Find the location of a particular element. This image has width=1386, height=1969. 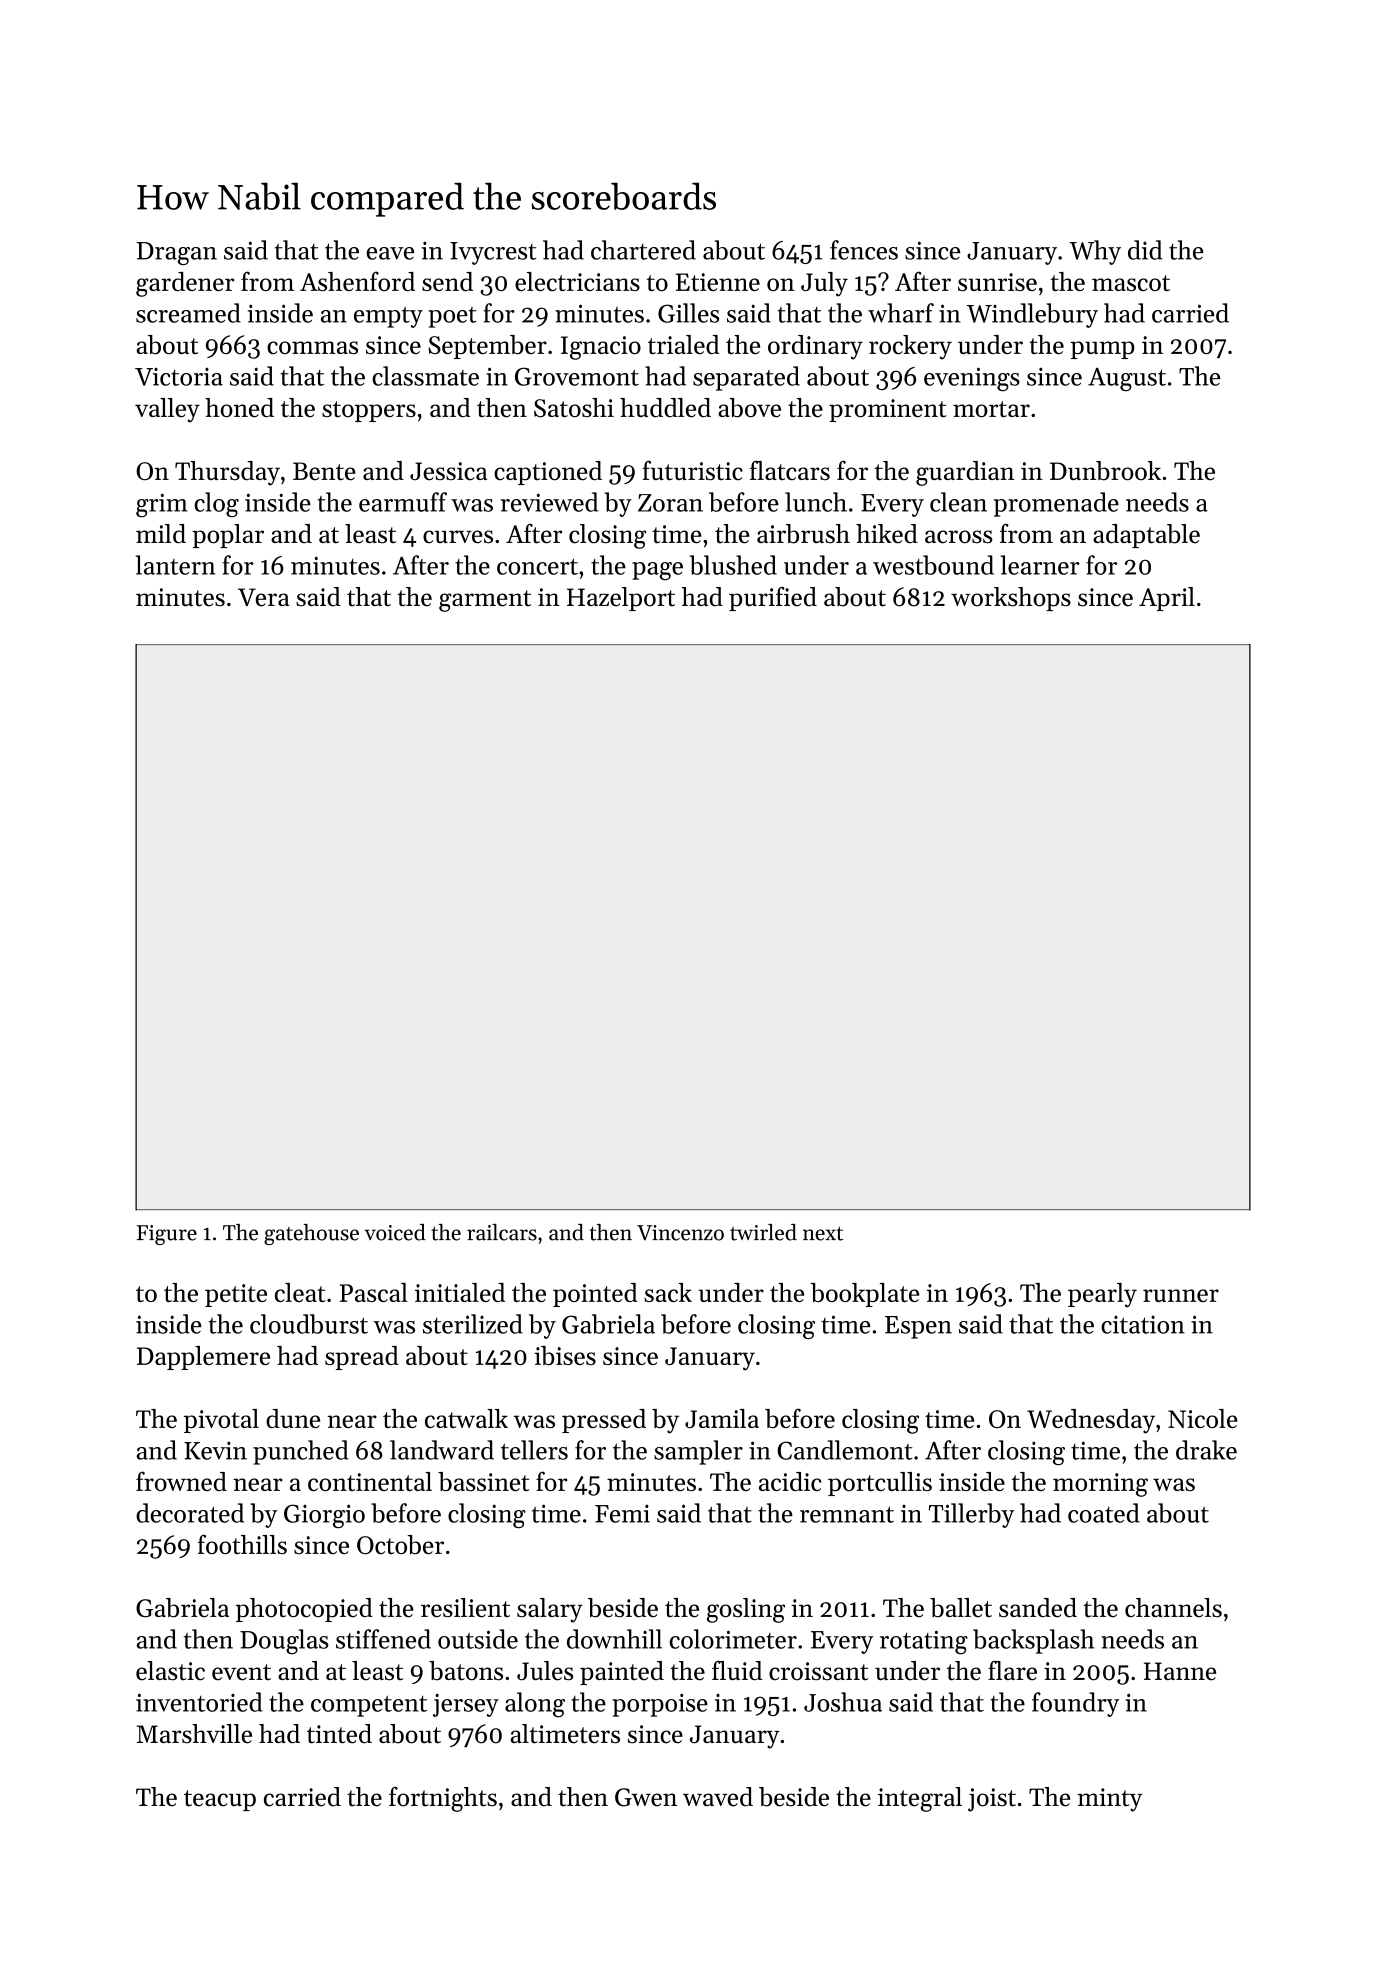

commas is located at coordinates (312, 347).
